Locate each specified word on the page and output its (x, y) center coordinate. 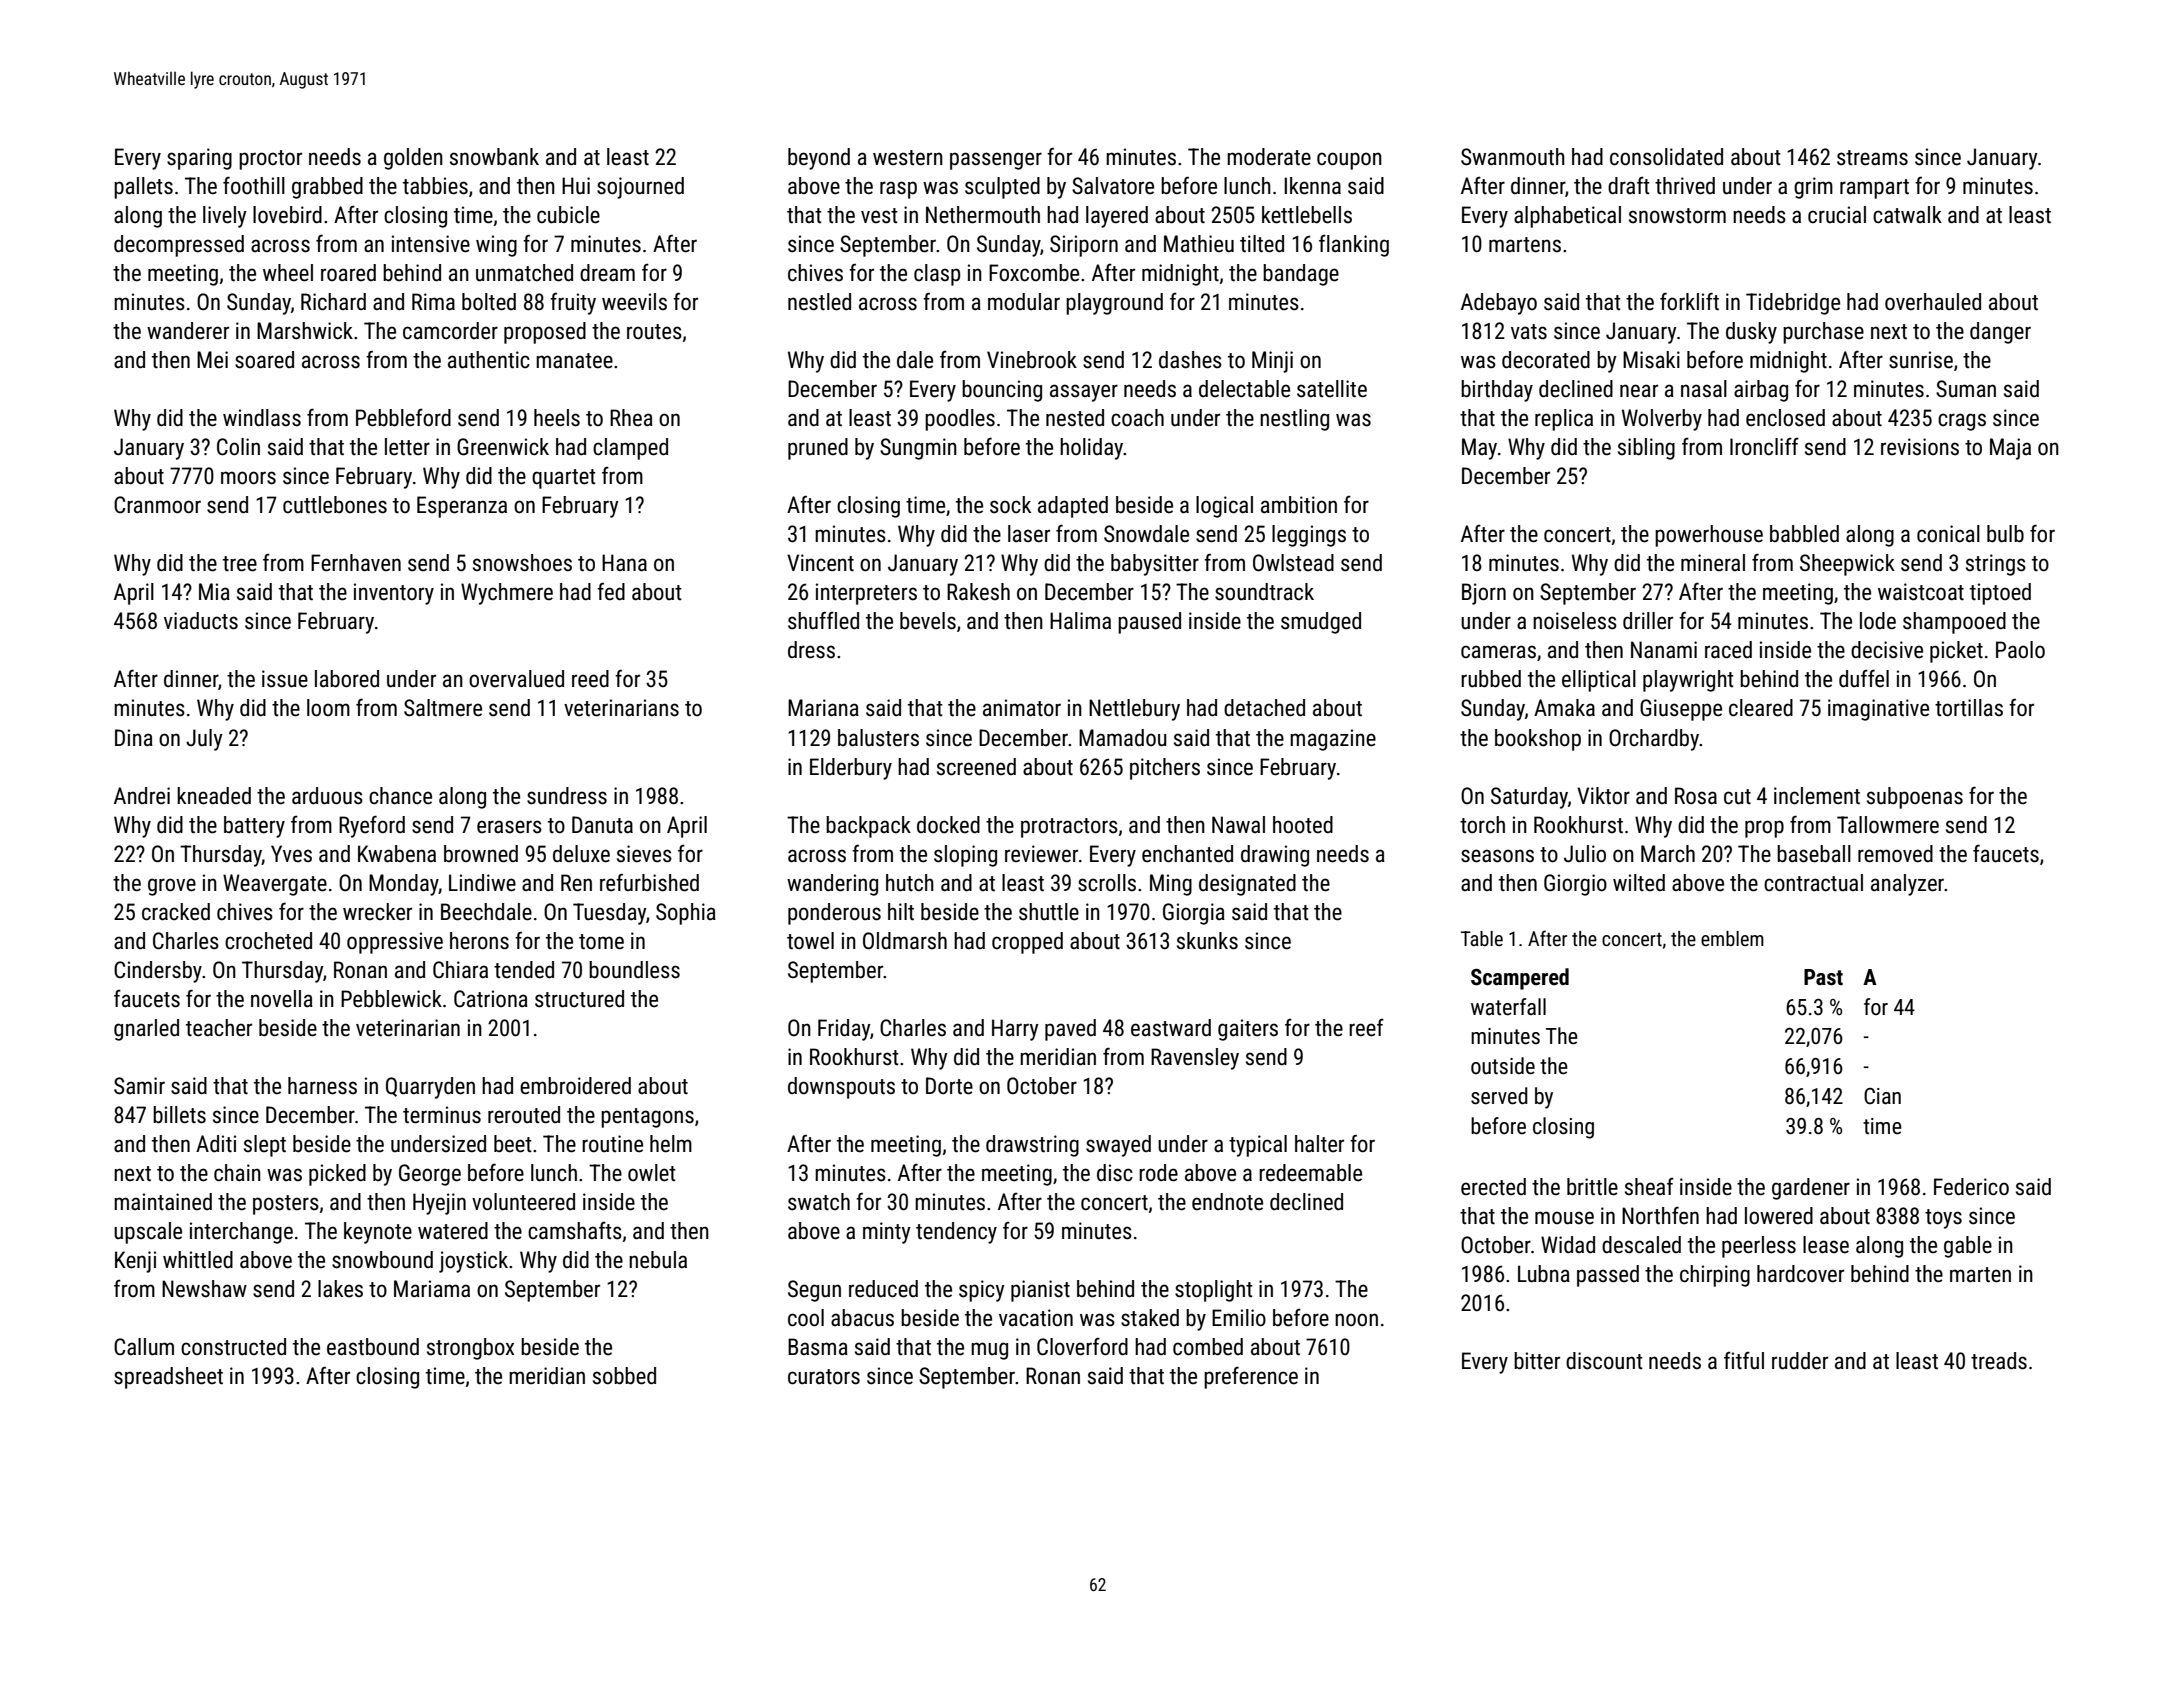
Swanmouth (1513, 157)
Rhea (631, 418)
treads (1999, 1361)
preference (1251, 1377)
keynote (378, 1233)
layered (1117, 217)
